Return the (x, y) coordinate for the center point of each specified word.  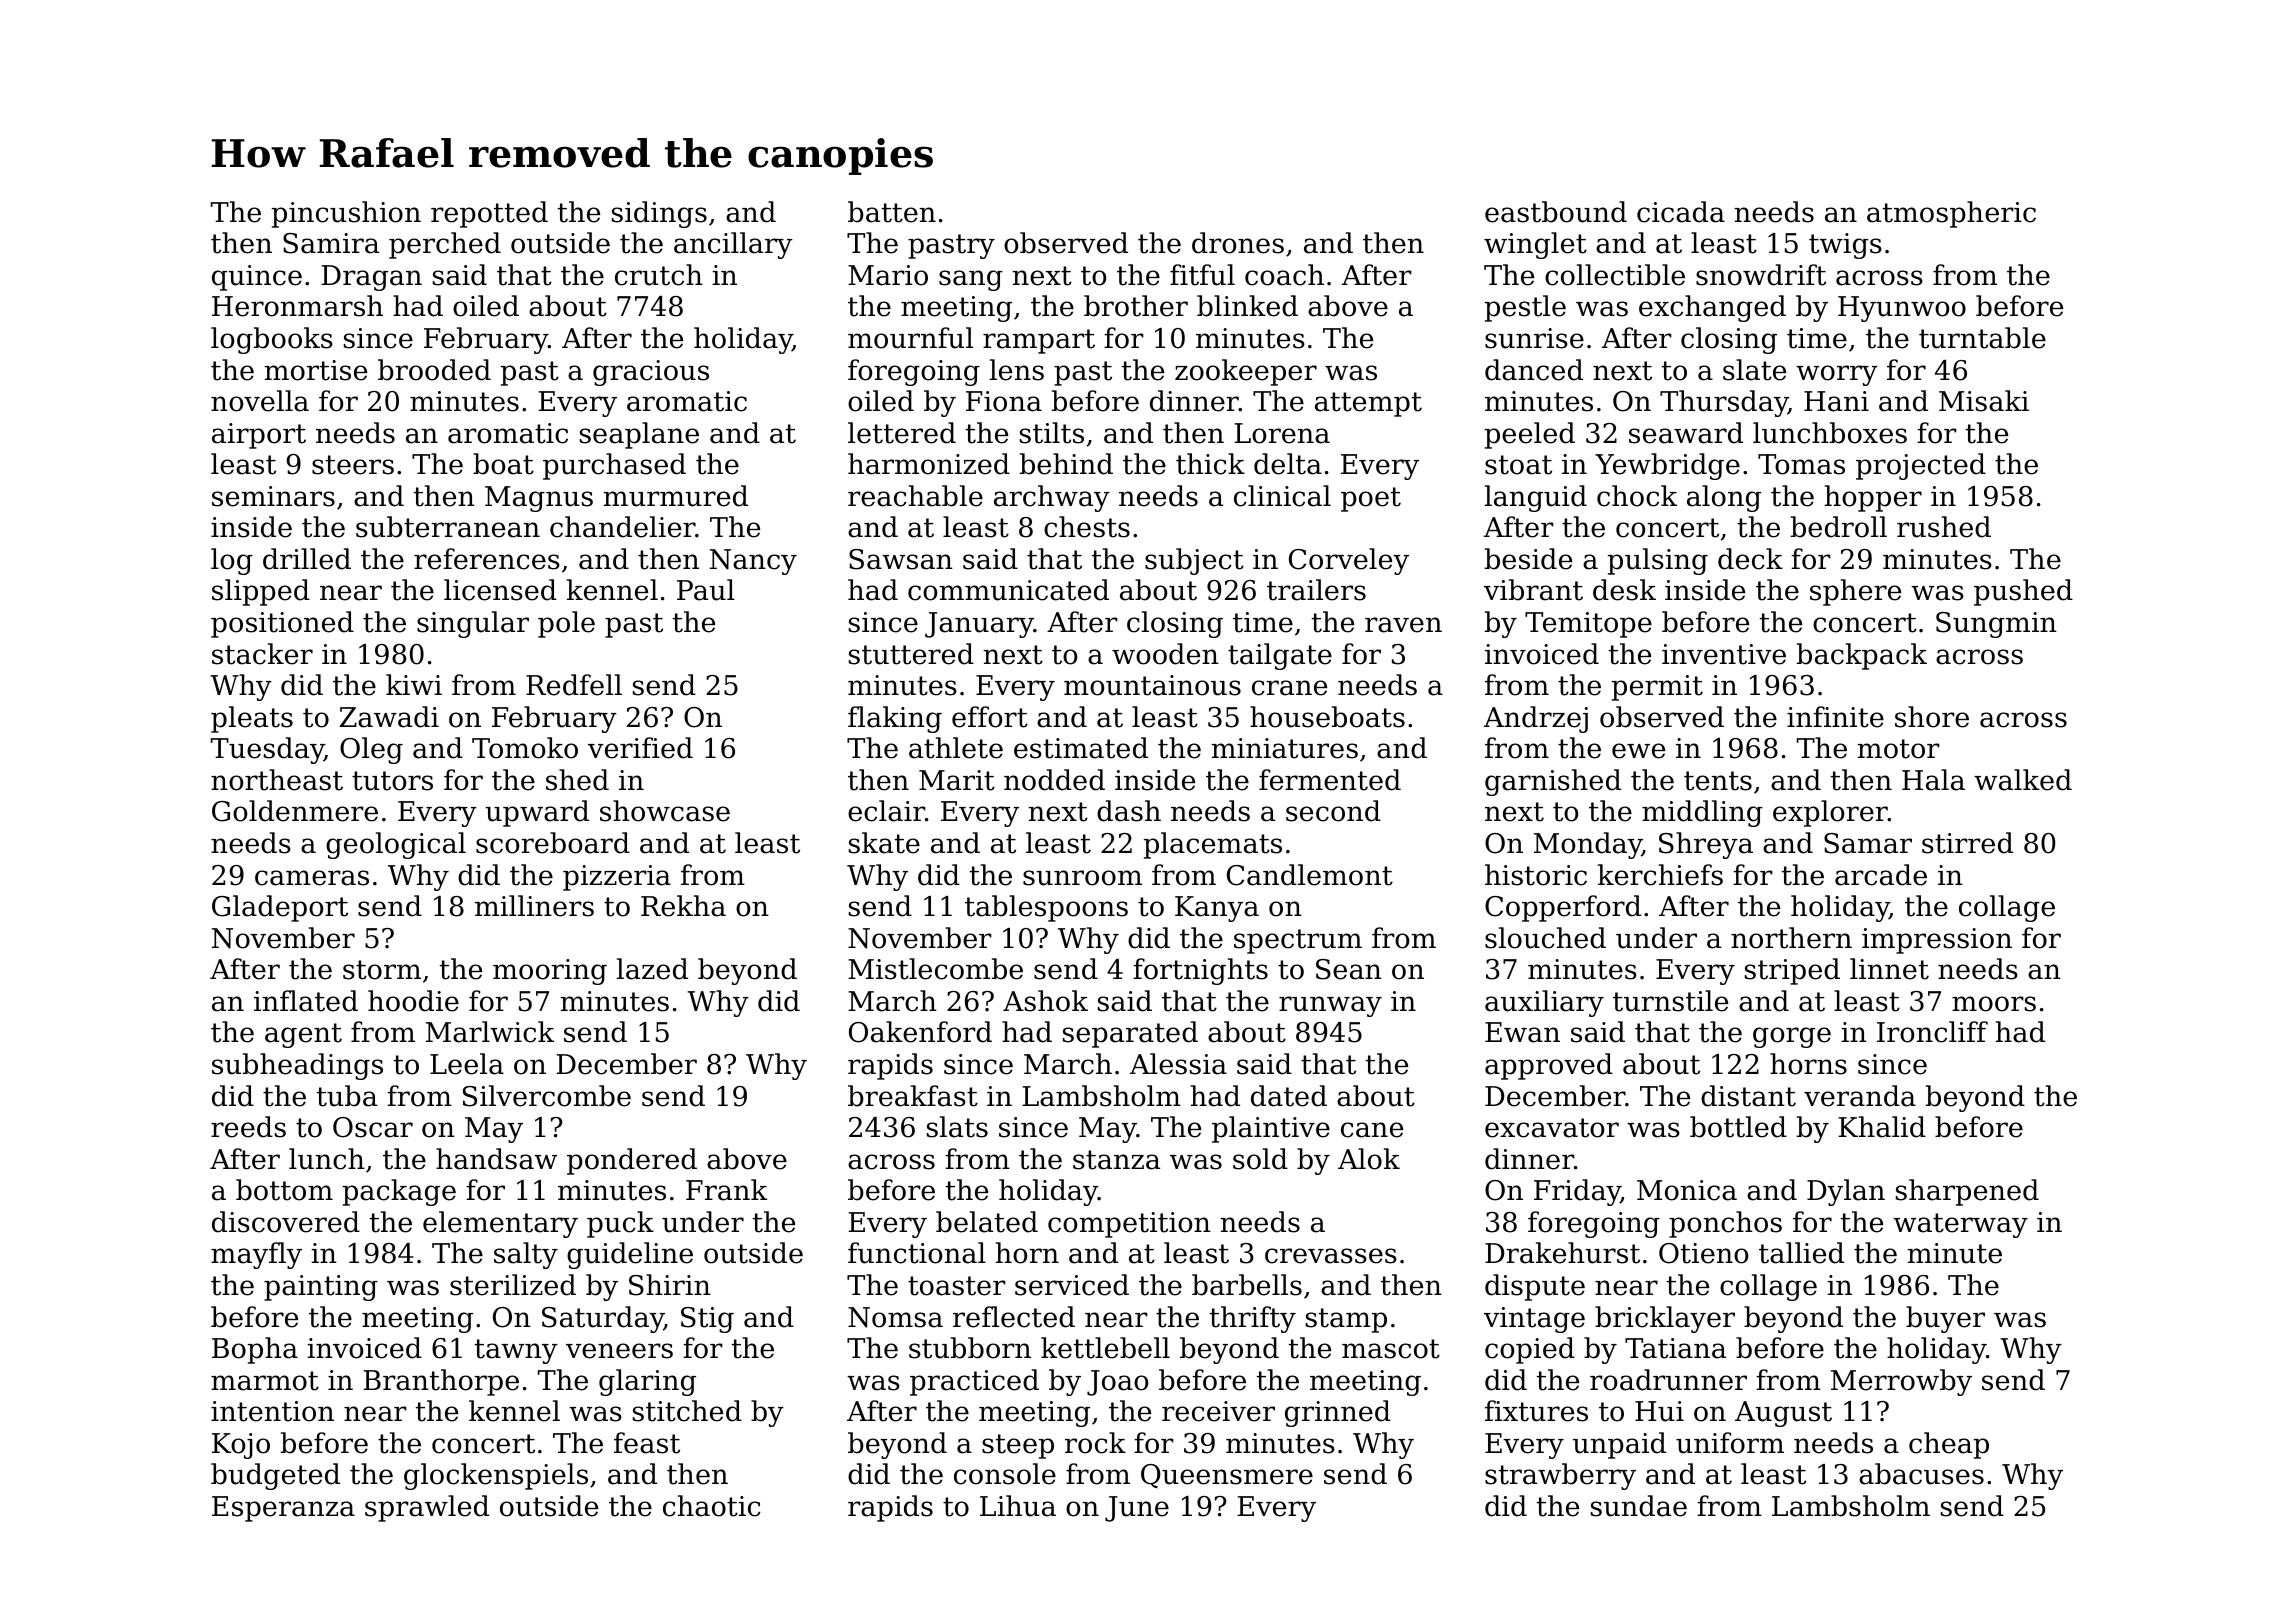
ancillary (733, 245)
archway (1052, 498)
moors (1994, 1004)
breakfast (913, 1096)
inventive (1724, 654)
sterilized (513, 1285)
